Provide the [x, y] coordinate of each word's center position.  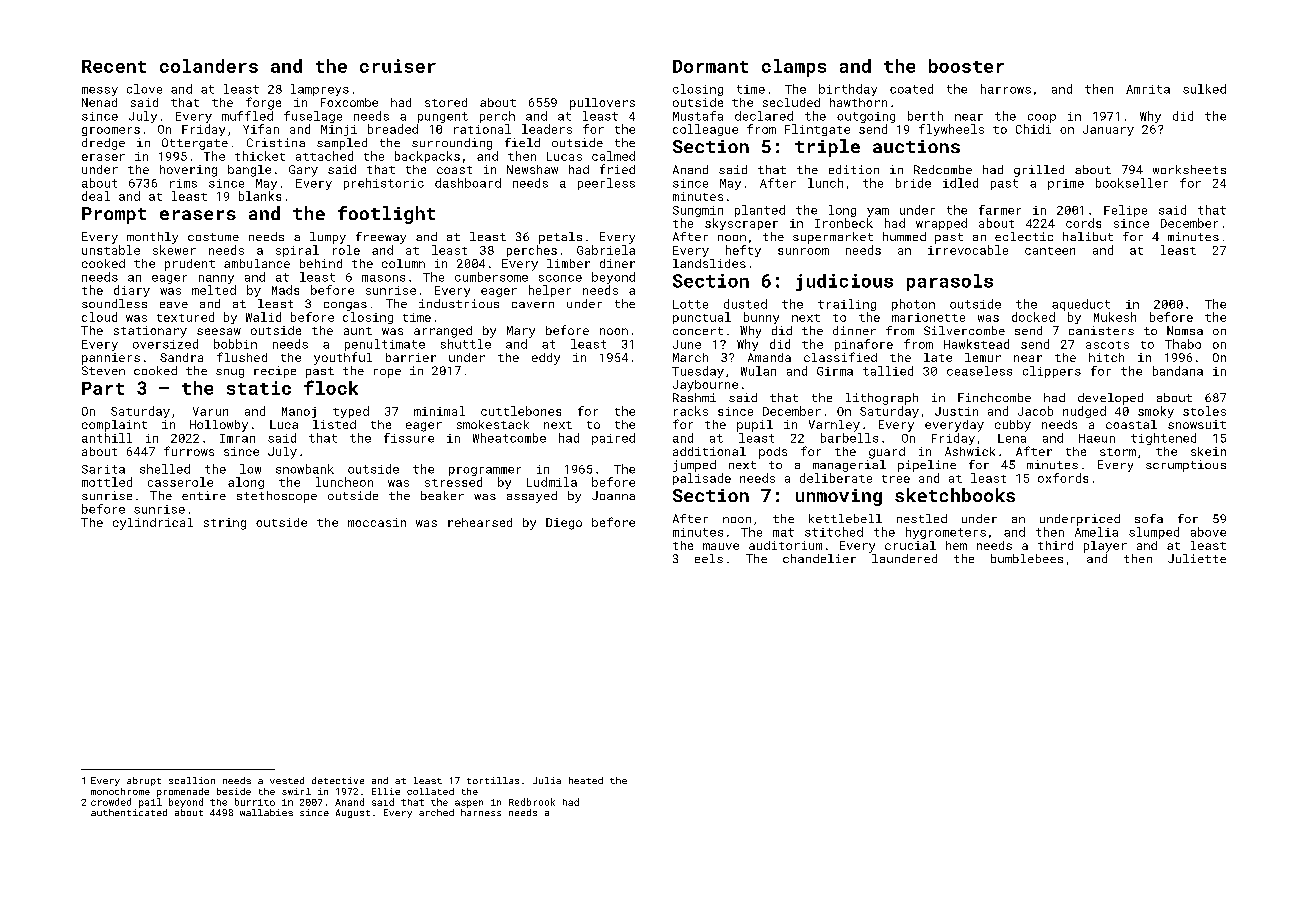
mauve [721, 546]
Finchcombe [994, 397]
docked [1033, 317]
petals [560, 238]
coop [1042, 118]
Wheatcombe [509, 438]
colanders [209, 66]
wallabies [266, 812]
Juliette [1197, 558]
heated [586, 780]
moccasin [377, 522]
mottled [107, 482]
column [403, 263]
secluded [791, 102]
